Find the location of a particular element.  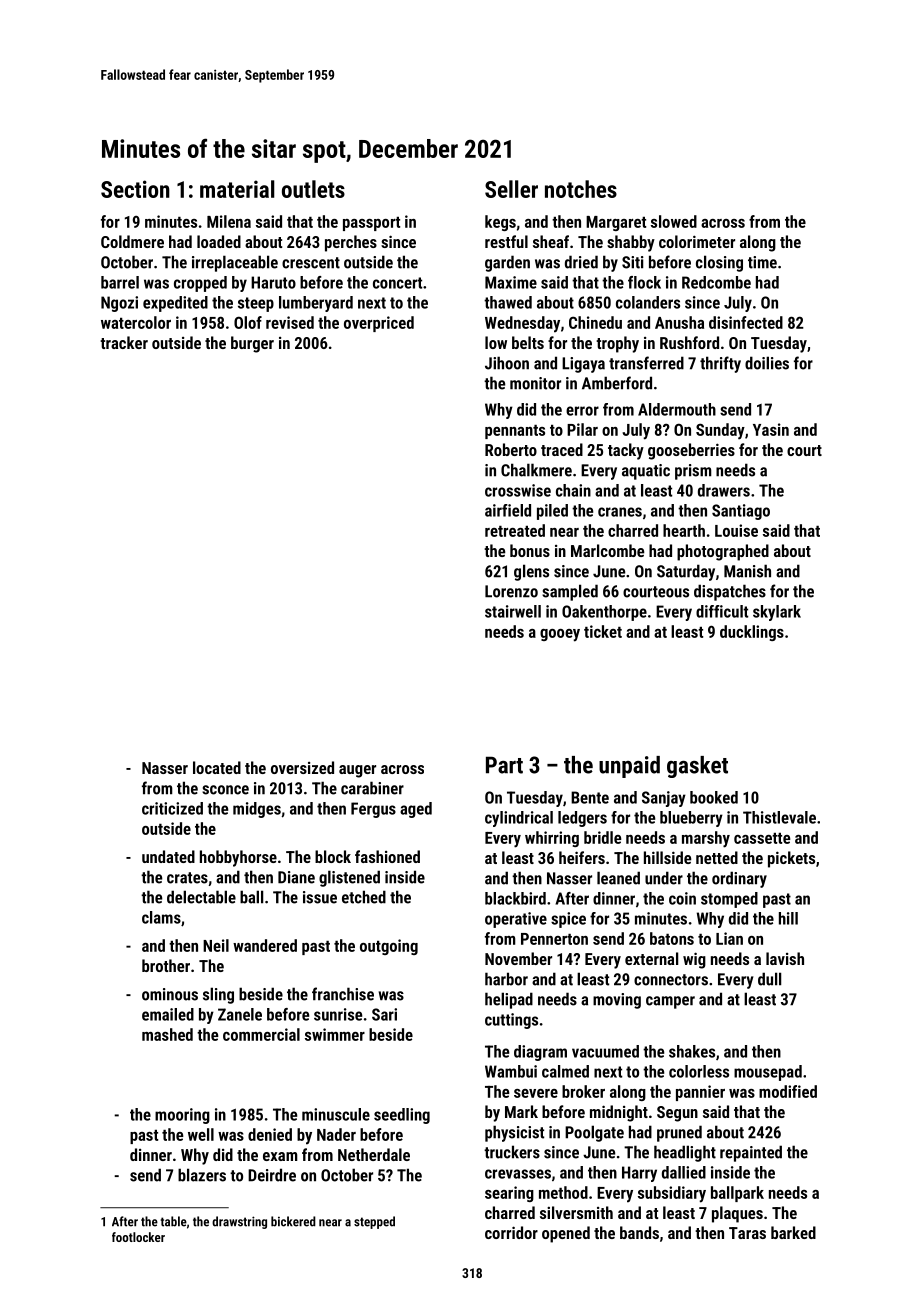

Part is located at coordinates (504, 765).
